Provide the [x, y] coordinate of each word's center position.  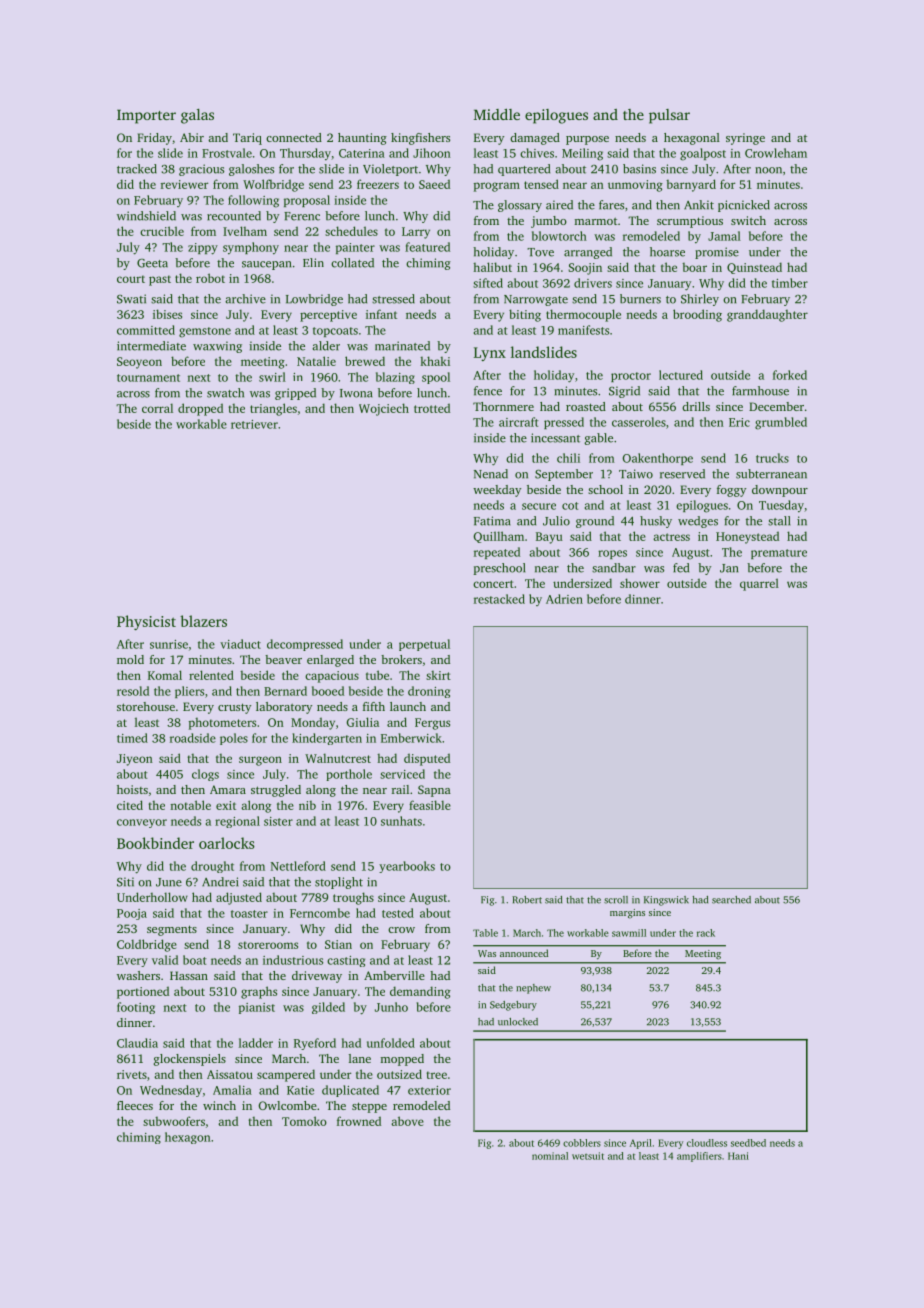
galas [197, 116]
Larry [416, 233]
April [641, 1144]
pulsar [669, 116]
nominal [550, 1156]
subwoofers [174, 1121]
